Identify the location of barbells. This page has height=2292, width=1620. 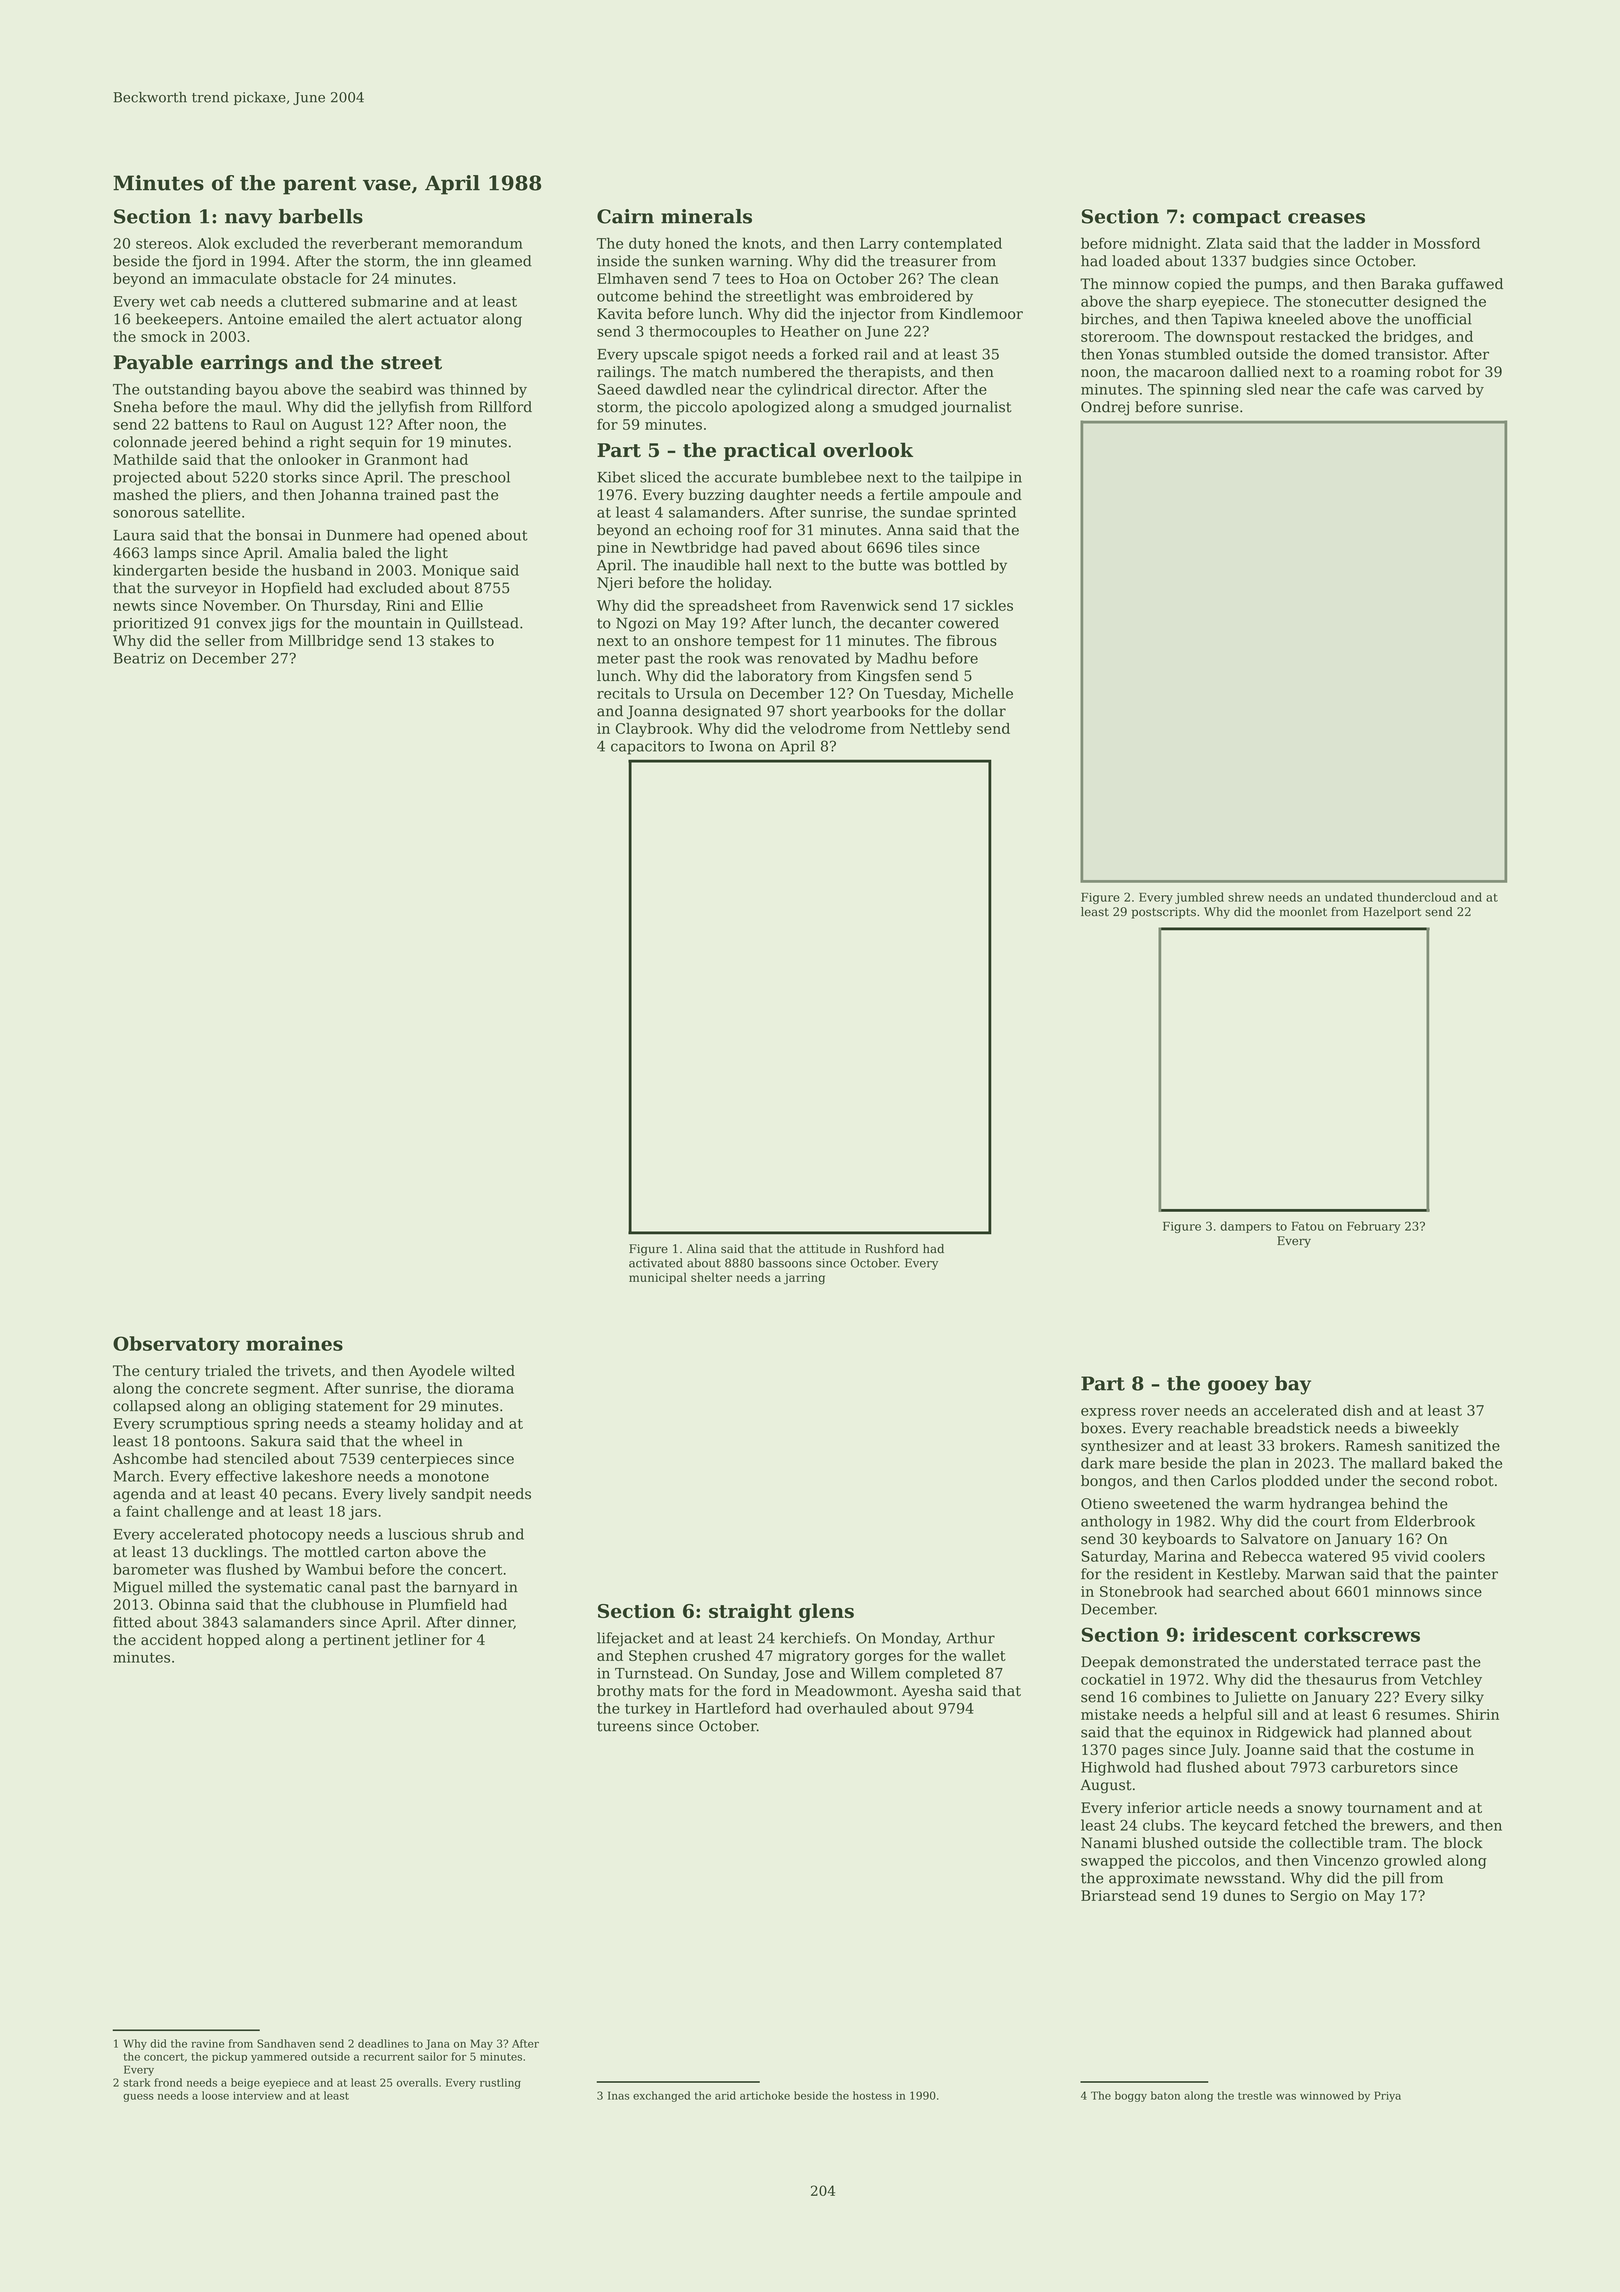
(321, 216).
